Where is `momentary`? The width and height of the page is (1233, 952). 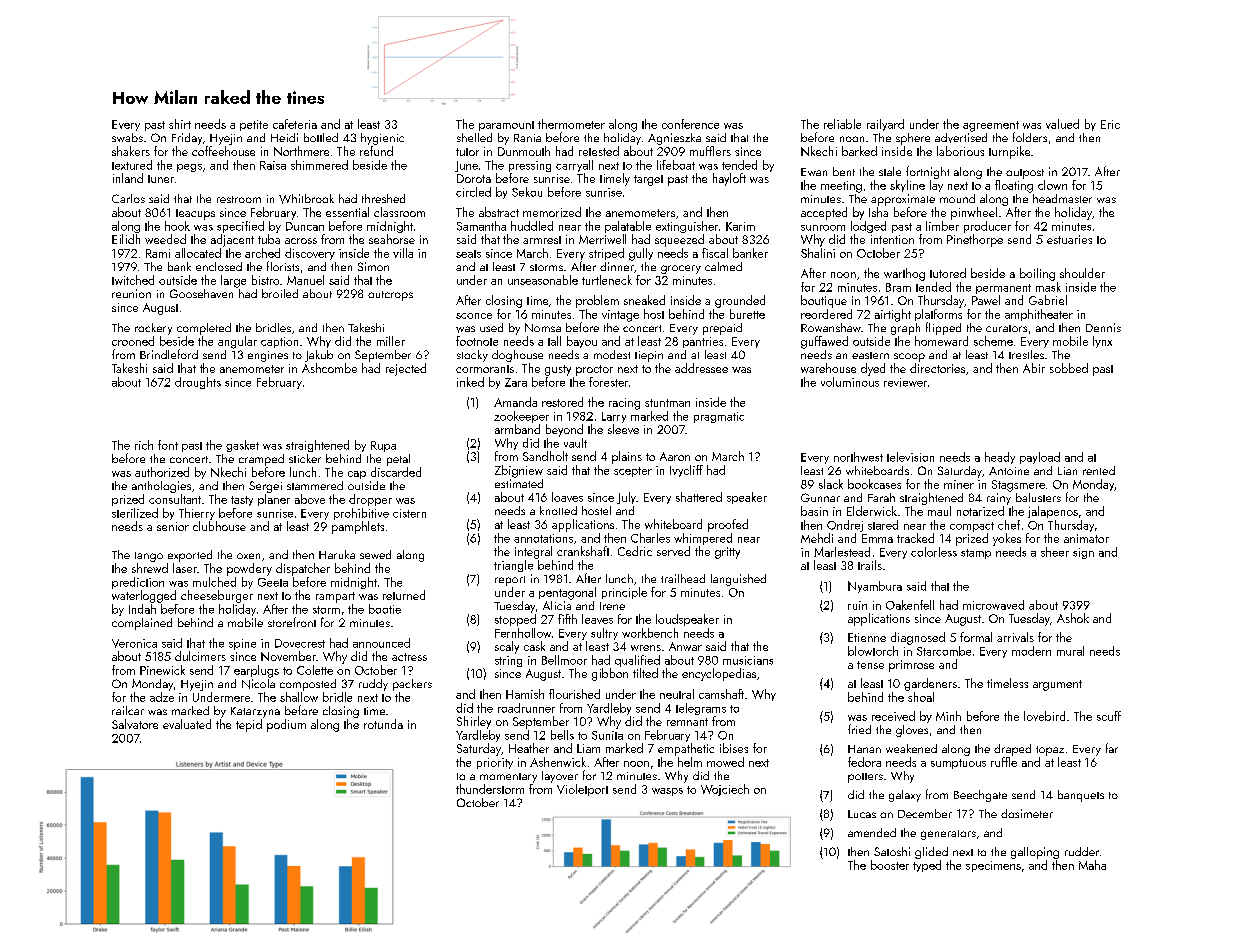
momentary is located at coordinates (508, 778).
